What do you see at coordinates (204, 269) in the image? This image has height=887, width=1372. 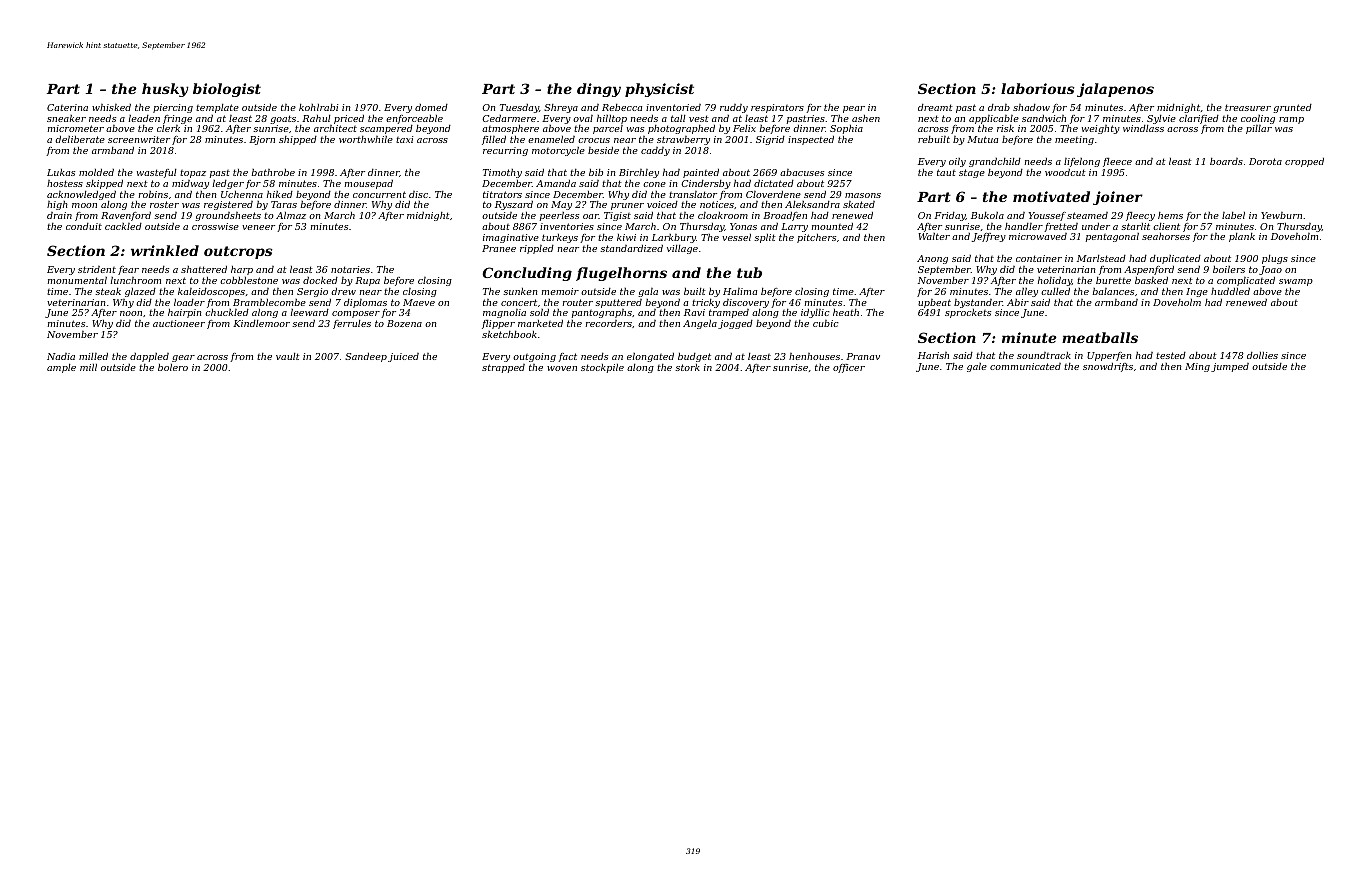 I see `shattered` at bounding box center [204, 269].
